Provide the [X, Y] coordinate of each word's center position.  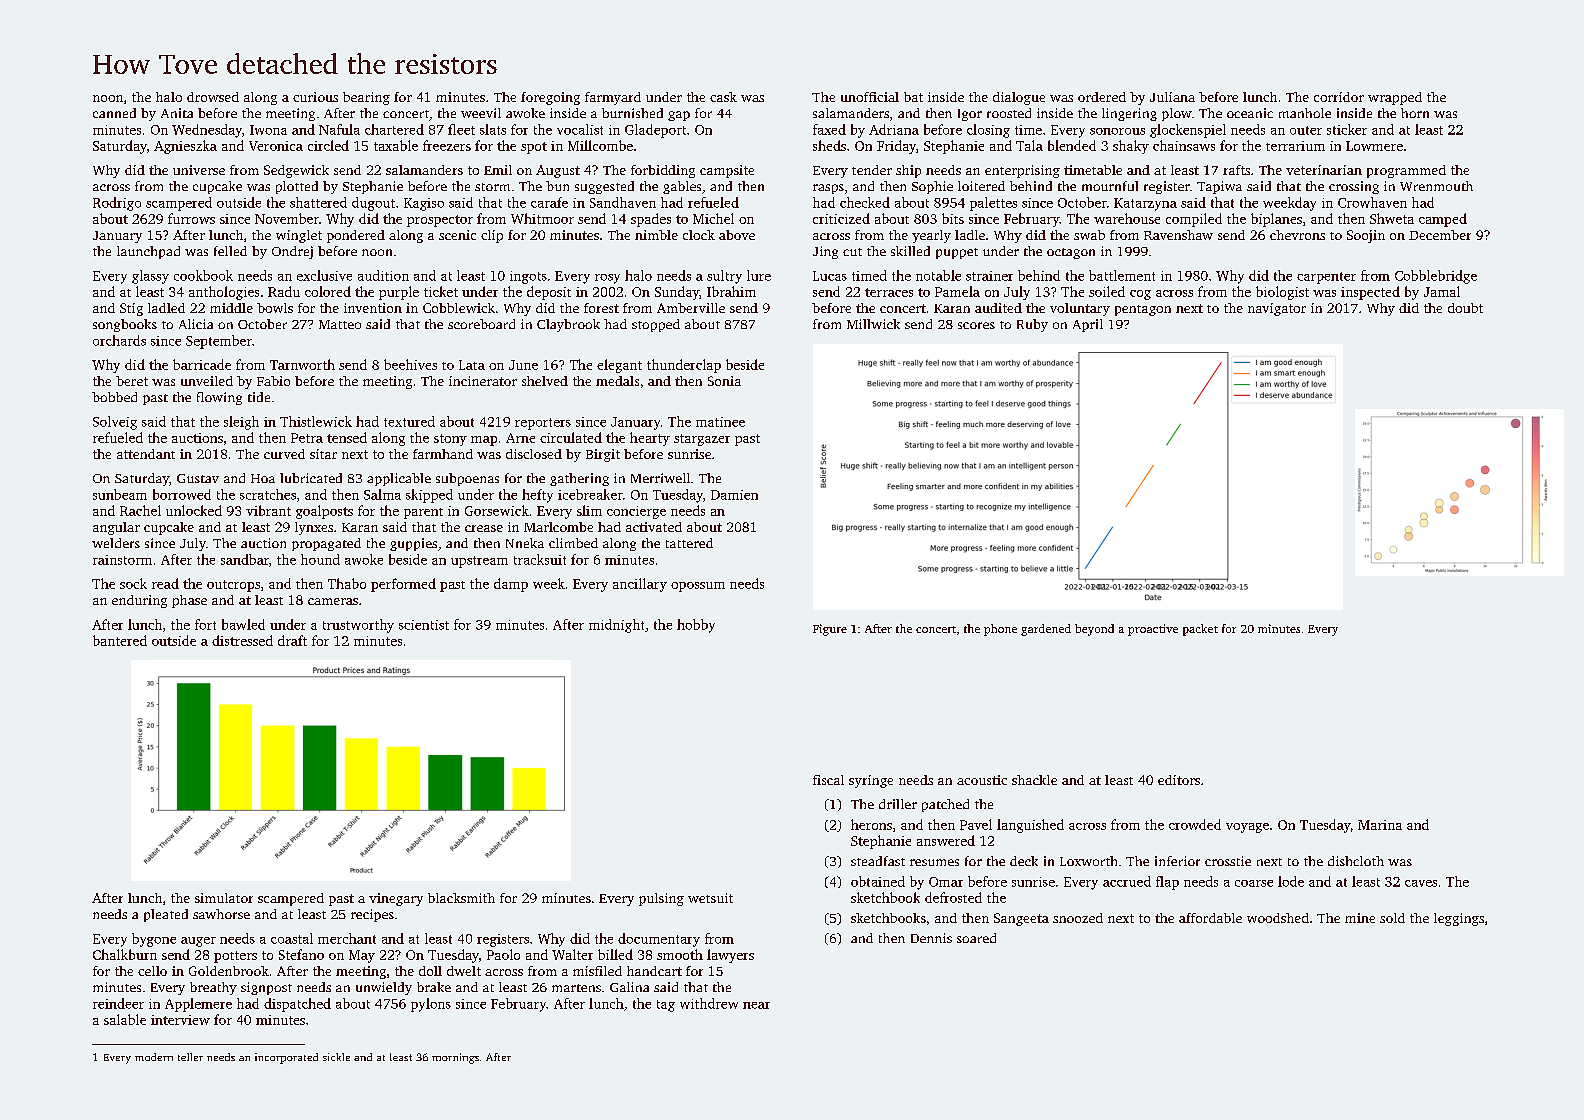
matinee [720, 422]
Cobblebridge [1436, 277]
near [756, 1005]
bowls [275, 308]
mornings [455, 1058]
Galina [629, 987]
